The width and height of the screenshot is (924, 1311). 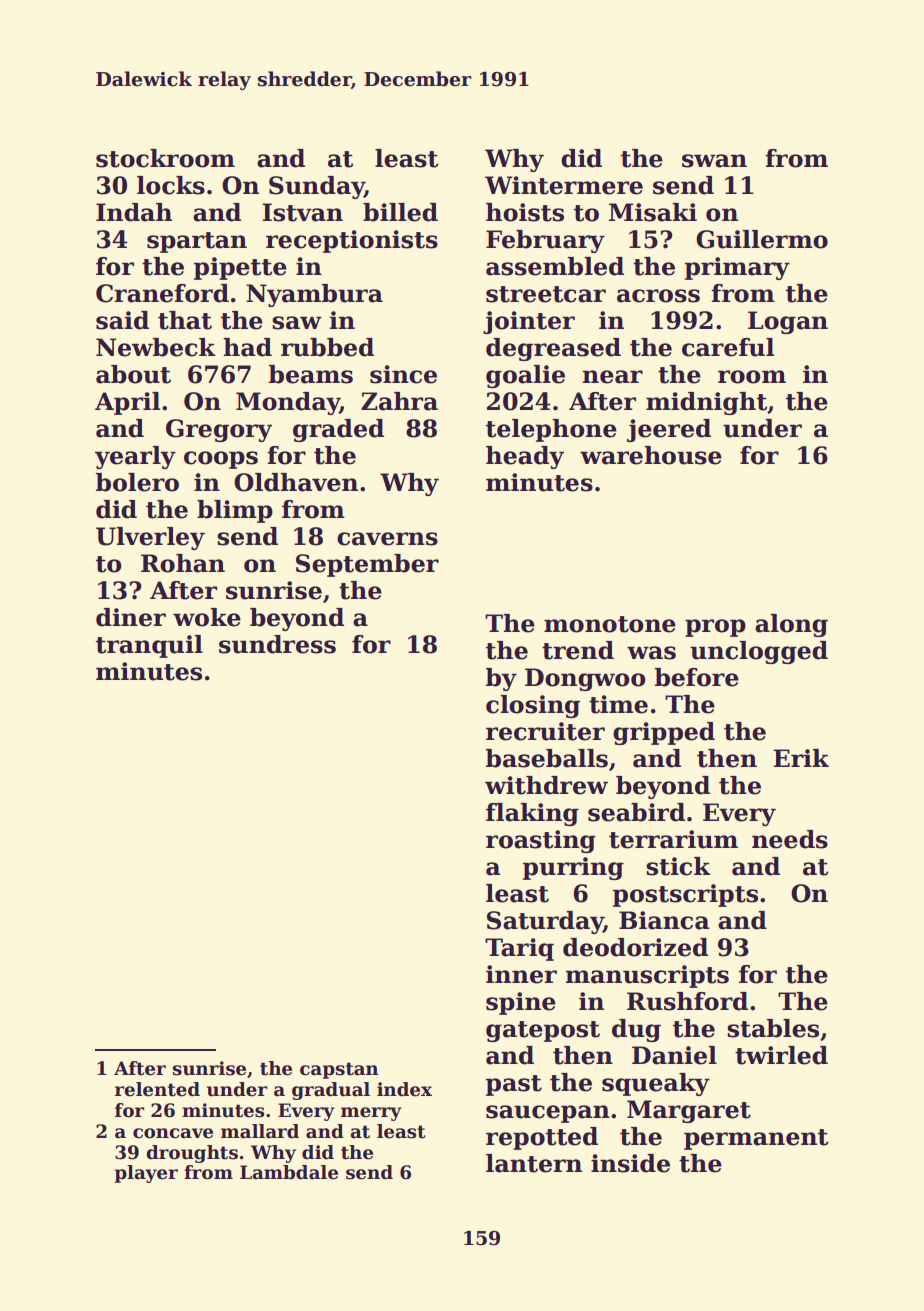 I want to click on Ulverley, so click(x=150, y=538).
